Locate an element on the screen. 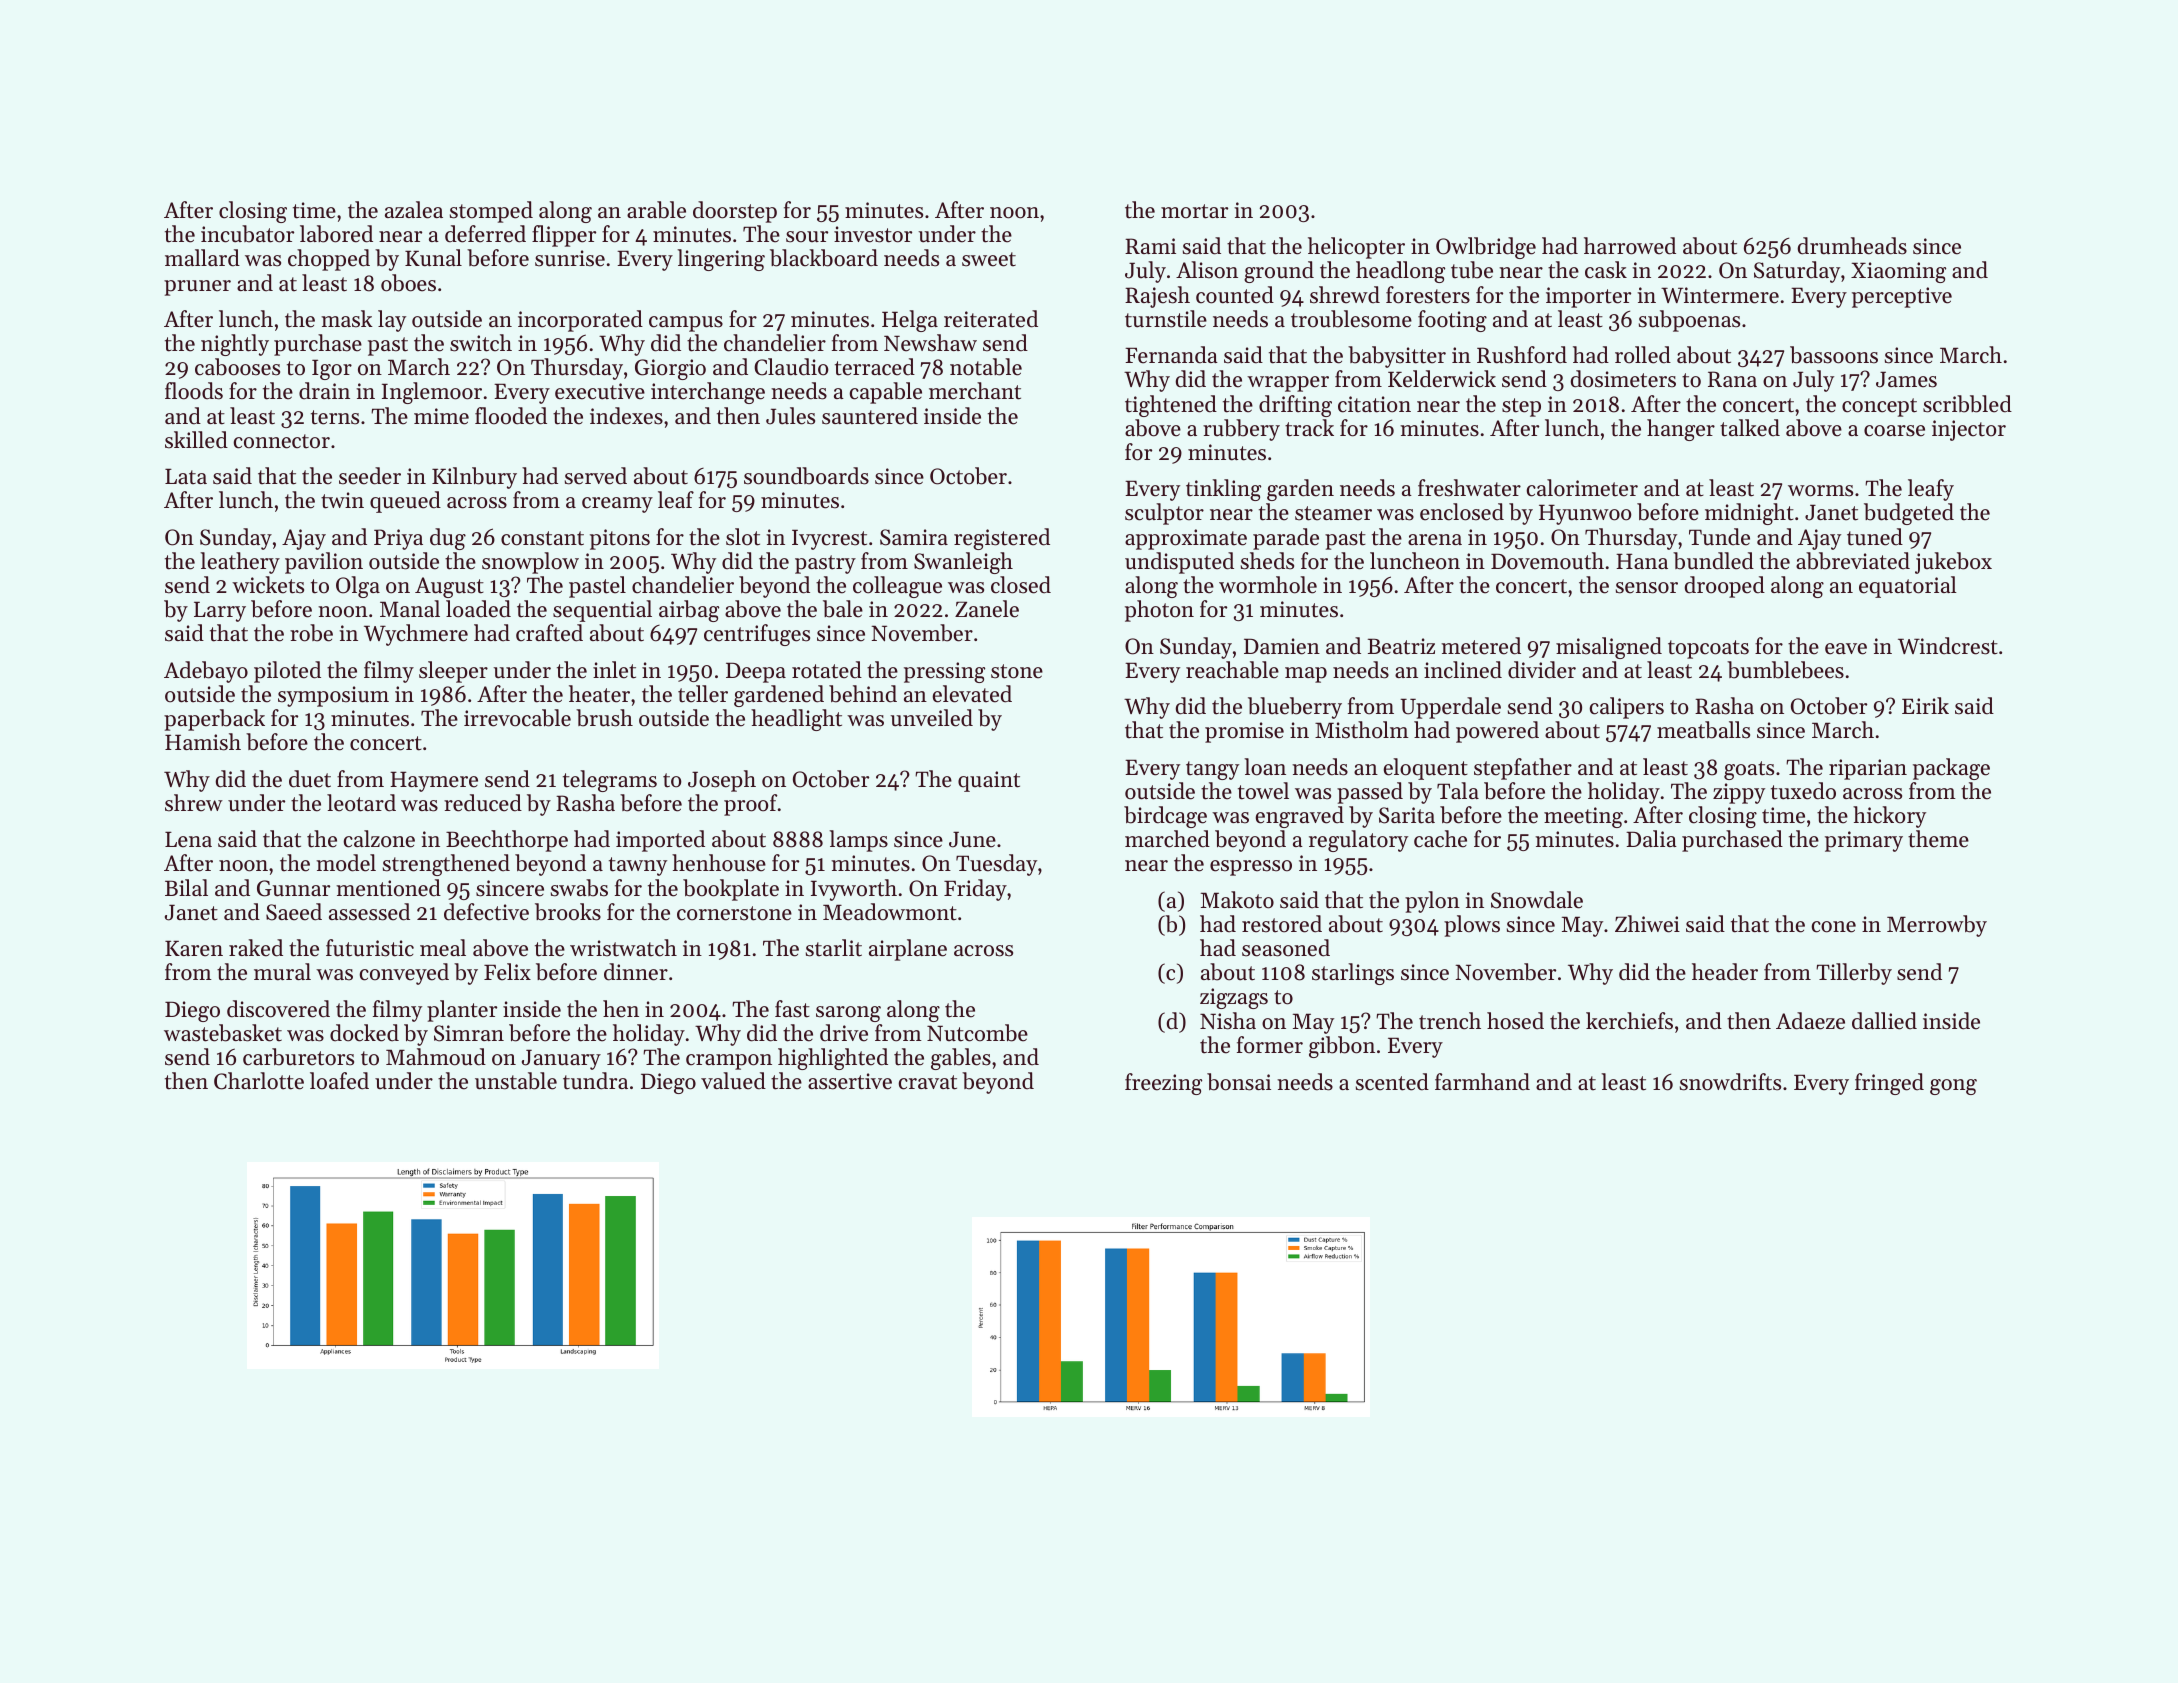  Haymere is located at coordinates (434, 781).
